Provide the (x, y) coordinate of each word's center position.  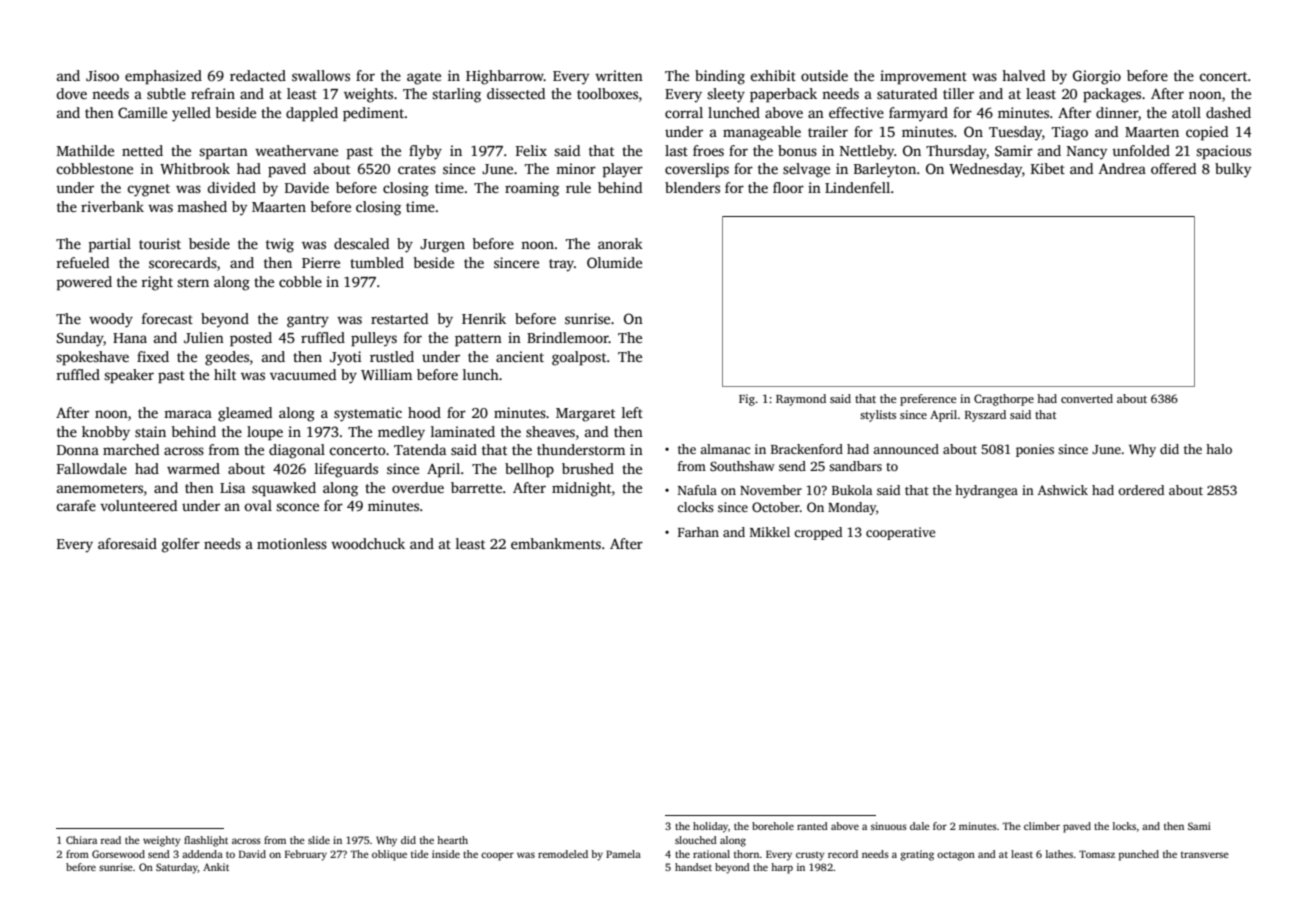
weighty (162, 841)
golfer (181, 545)
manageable (762, 133)
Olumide (614, 262)
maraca (188, 414)
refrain (213, 93)
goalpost (579, 358)
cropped (818, 533)
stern (193, 282)
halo (1219, 449)
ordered (1141, 490)
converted (1087, 398)
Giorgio (1097, 77)
